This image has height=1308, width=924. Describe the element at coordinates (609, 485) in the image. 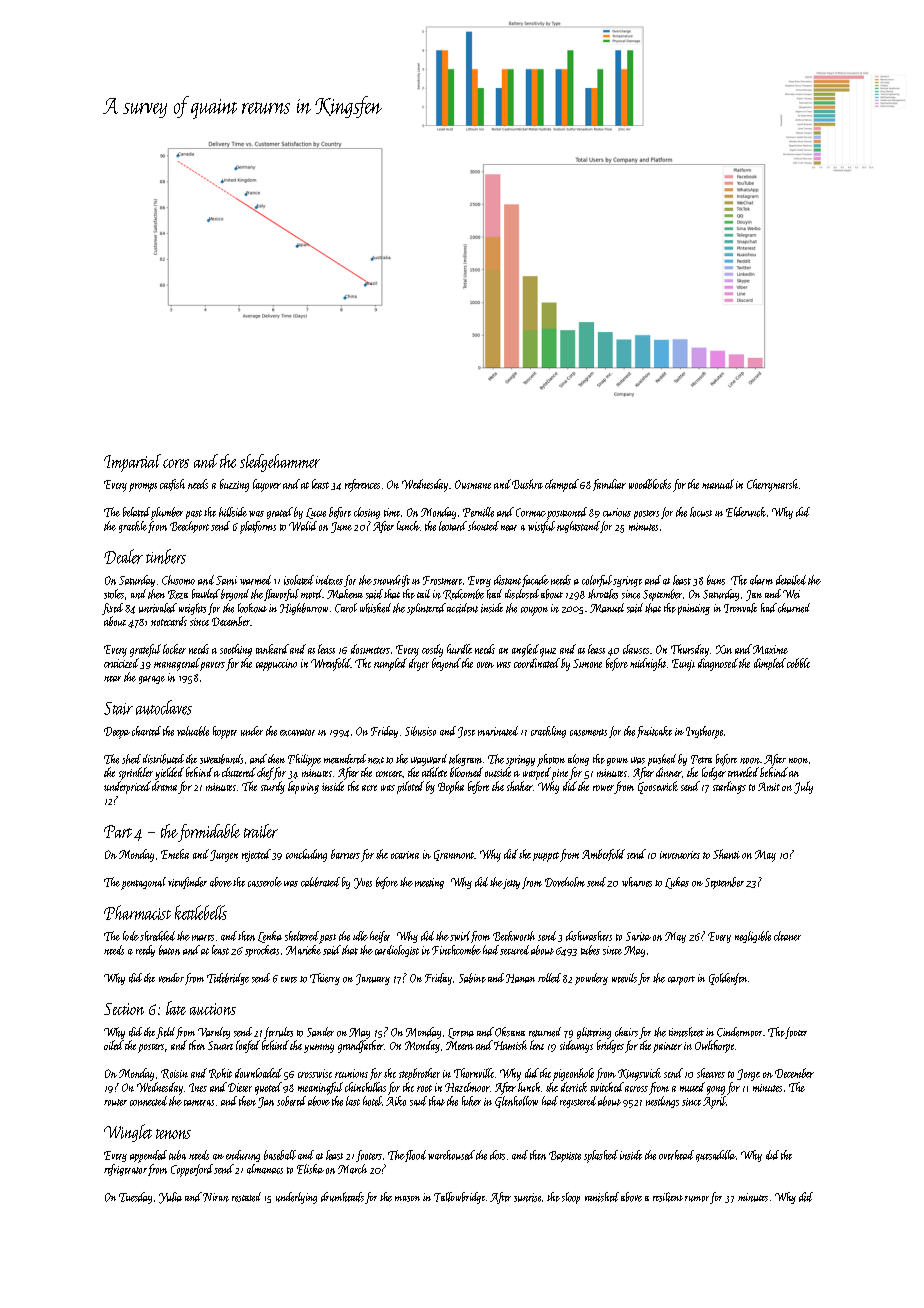

I see `familiar` at that location.
